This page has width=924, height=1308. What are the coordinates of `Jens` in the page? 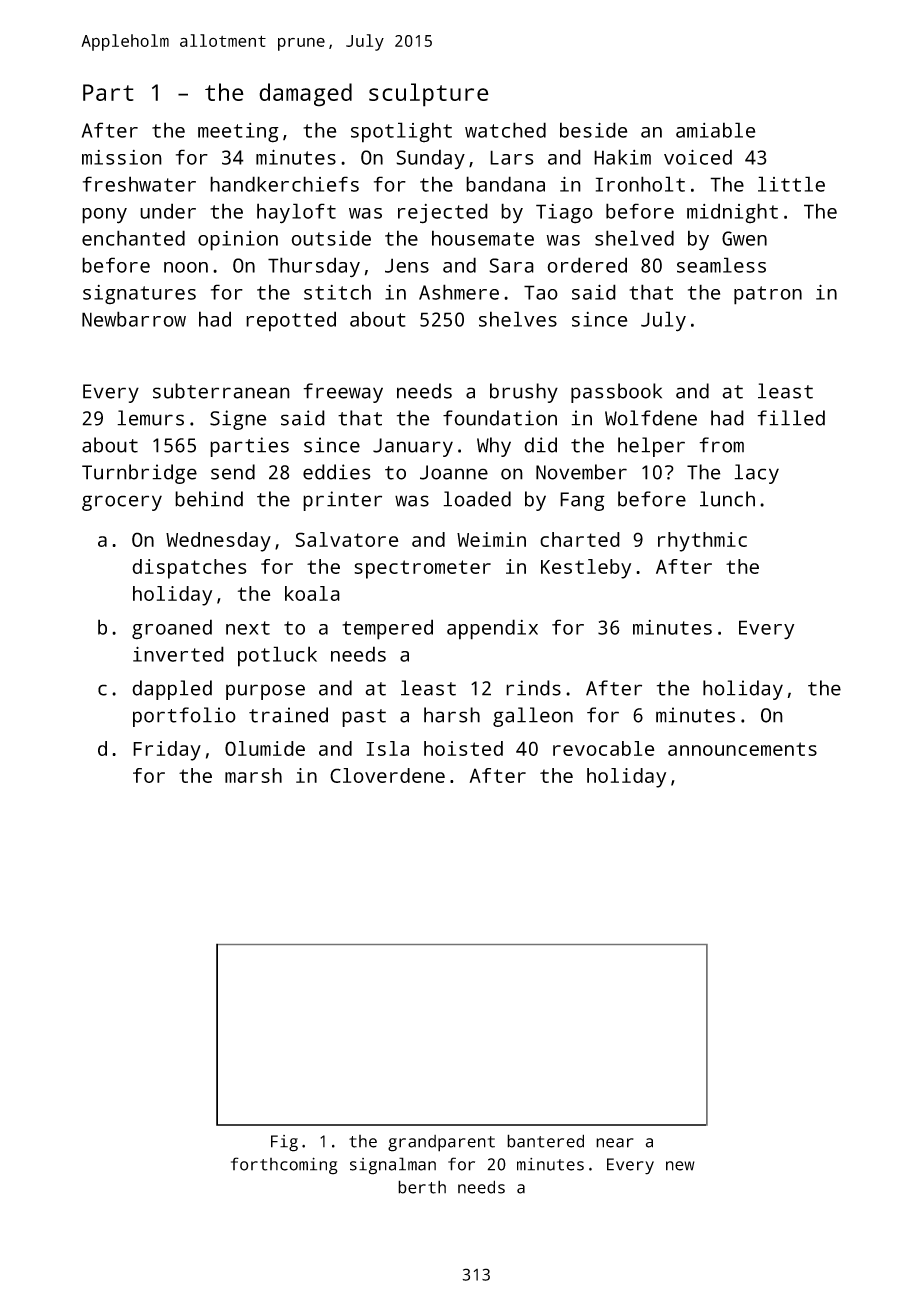 It's located at (407, 265).
